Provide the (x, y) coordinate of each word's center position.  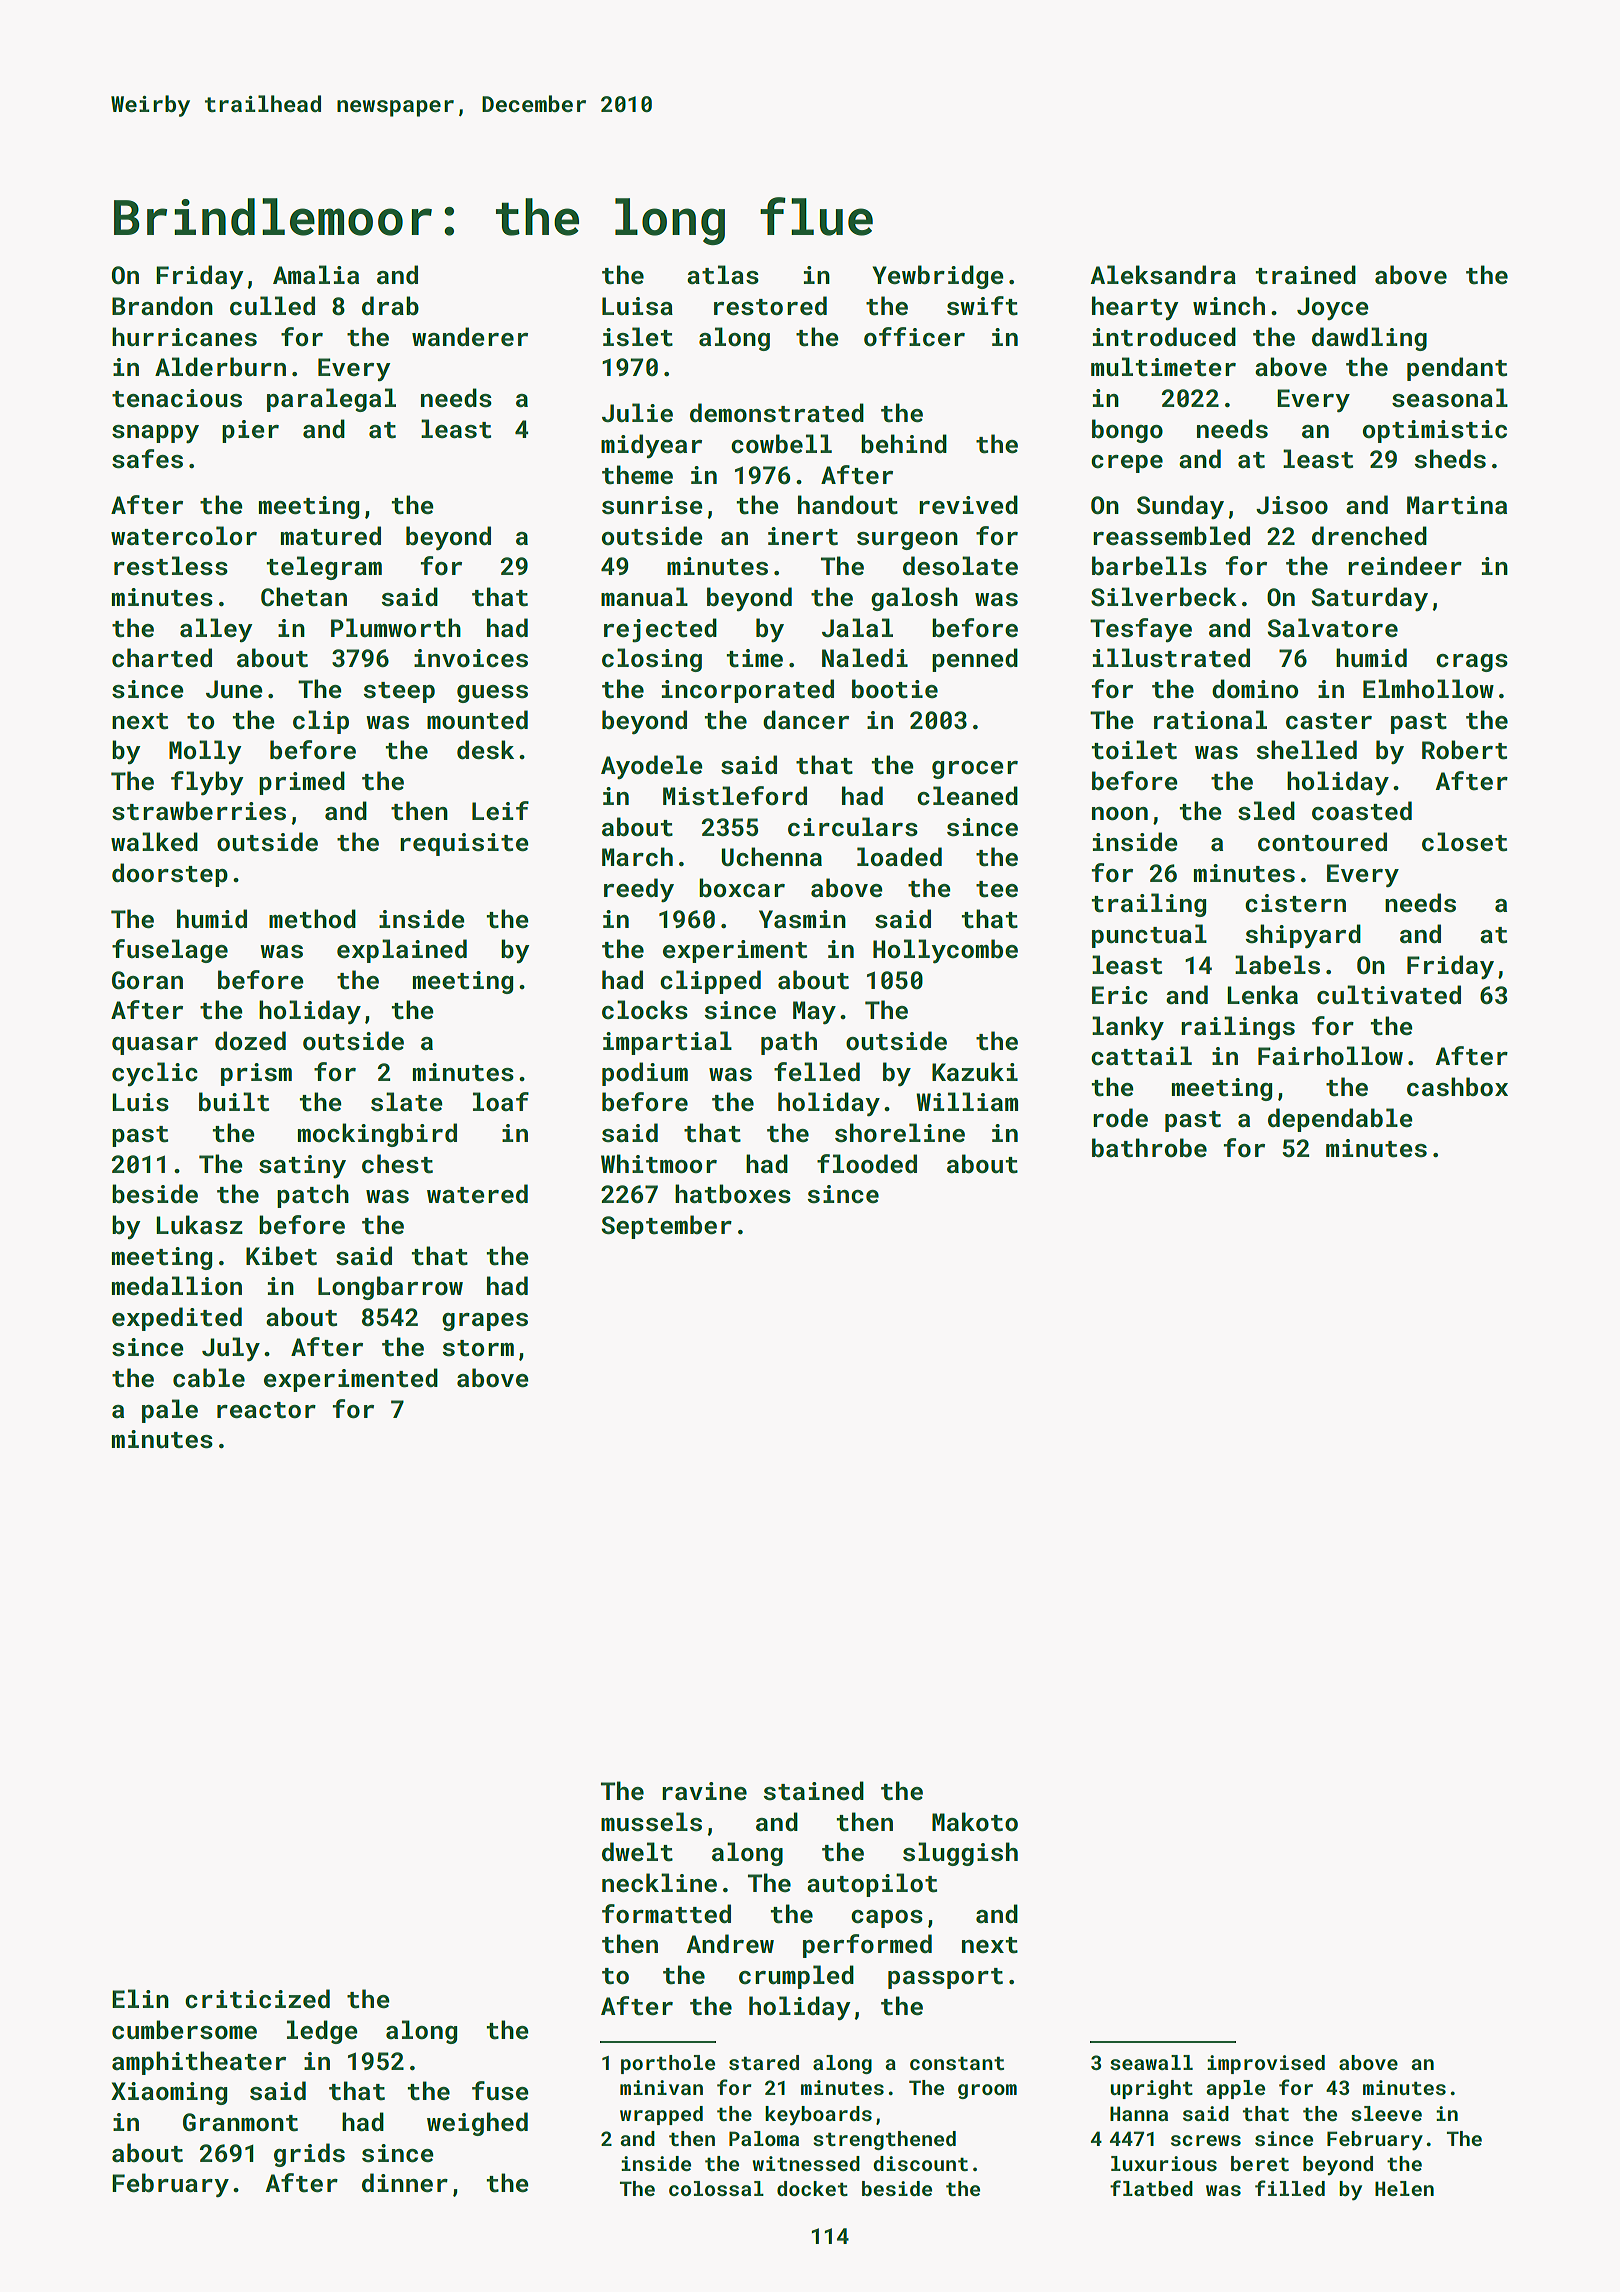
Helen (1404, 2188)
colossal (716, 2188)
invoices (471, 658)
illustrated (1171, 658)
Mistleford (735, 796)
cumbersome (184, 2030)
